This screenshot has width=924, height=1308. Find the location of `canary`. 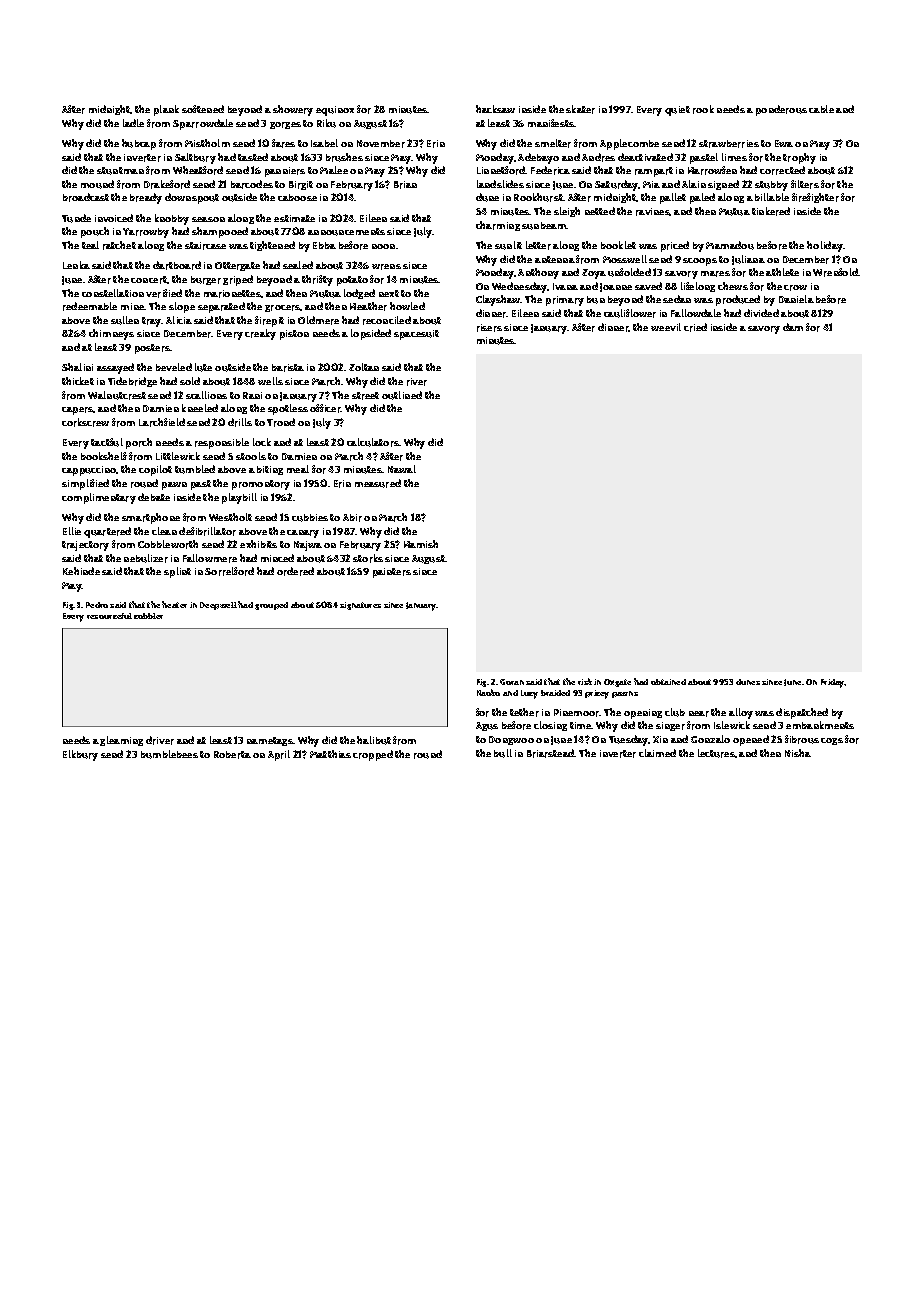

canary is located at coordinates (303, 534).
